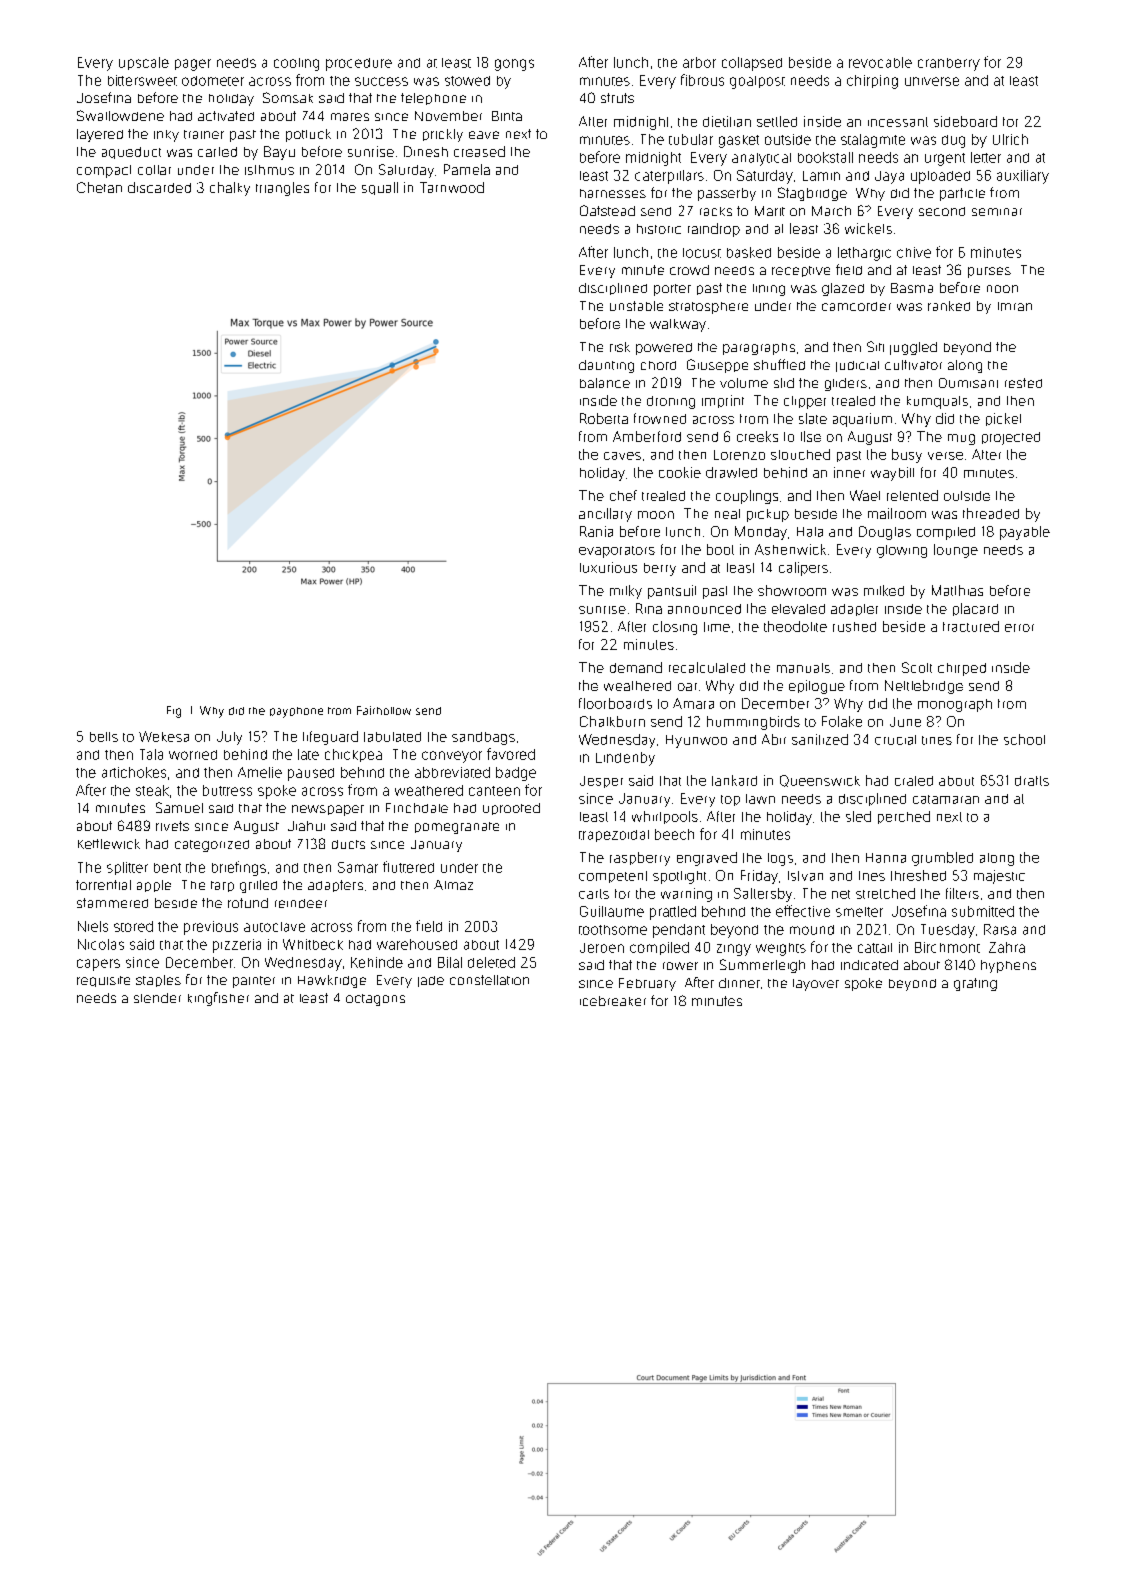 This screenshot has width=1127, height=1595. What do you see at coordinates (99, 187) in the screenshot?
I see `Chetan` at bounding box center [99, 187].
